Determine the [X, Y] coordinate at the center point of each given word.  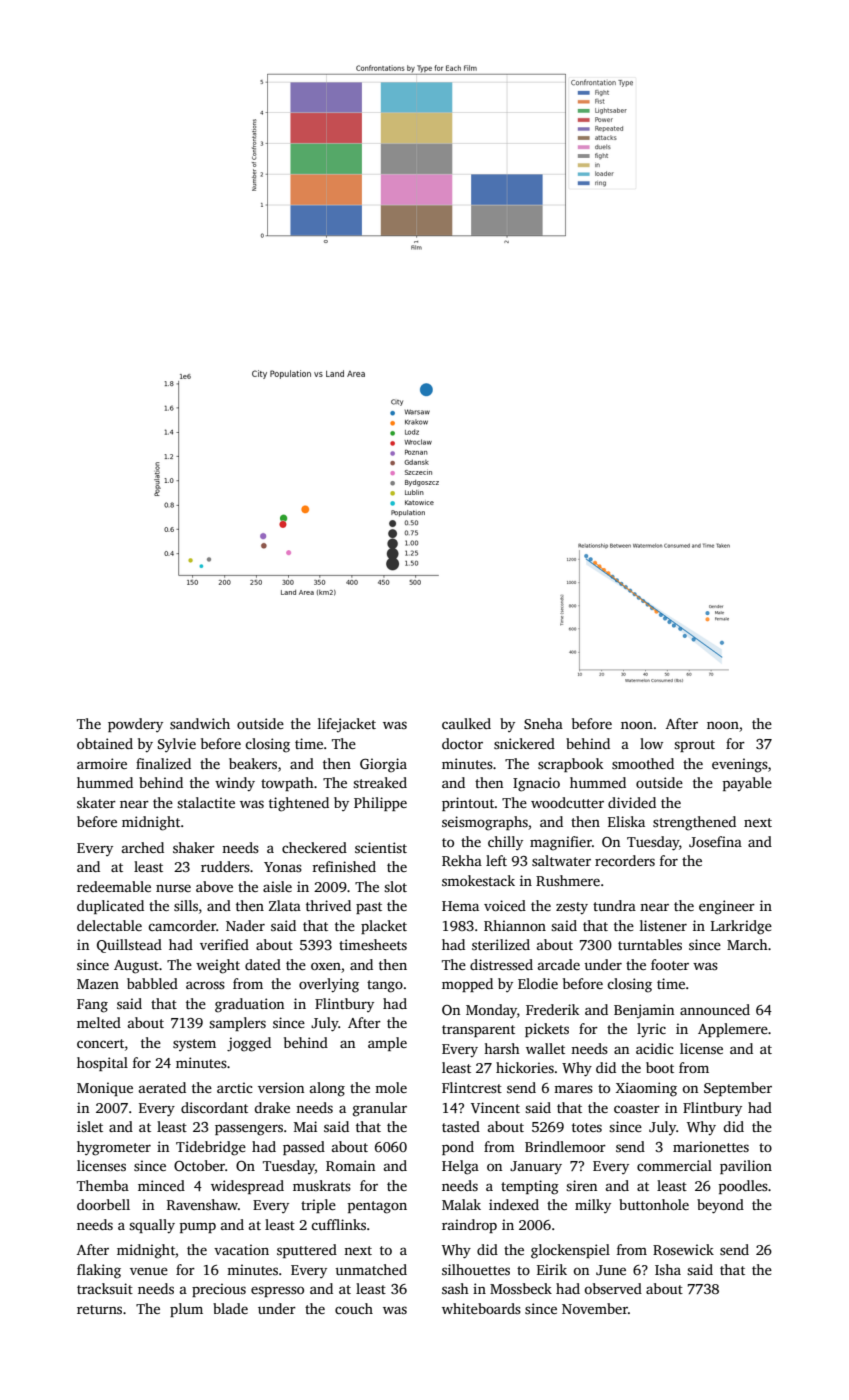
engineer [727, 907]
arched [143, 847]
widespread [247, 1187]
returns [99, 1309]
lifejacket [347, 725]
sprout [694, 746]
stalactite [206, 802]
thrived [328, 905]
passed [304, 1148]
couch [354, 1308]
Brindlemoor [565, 1146]
